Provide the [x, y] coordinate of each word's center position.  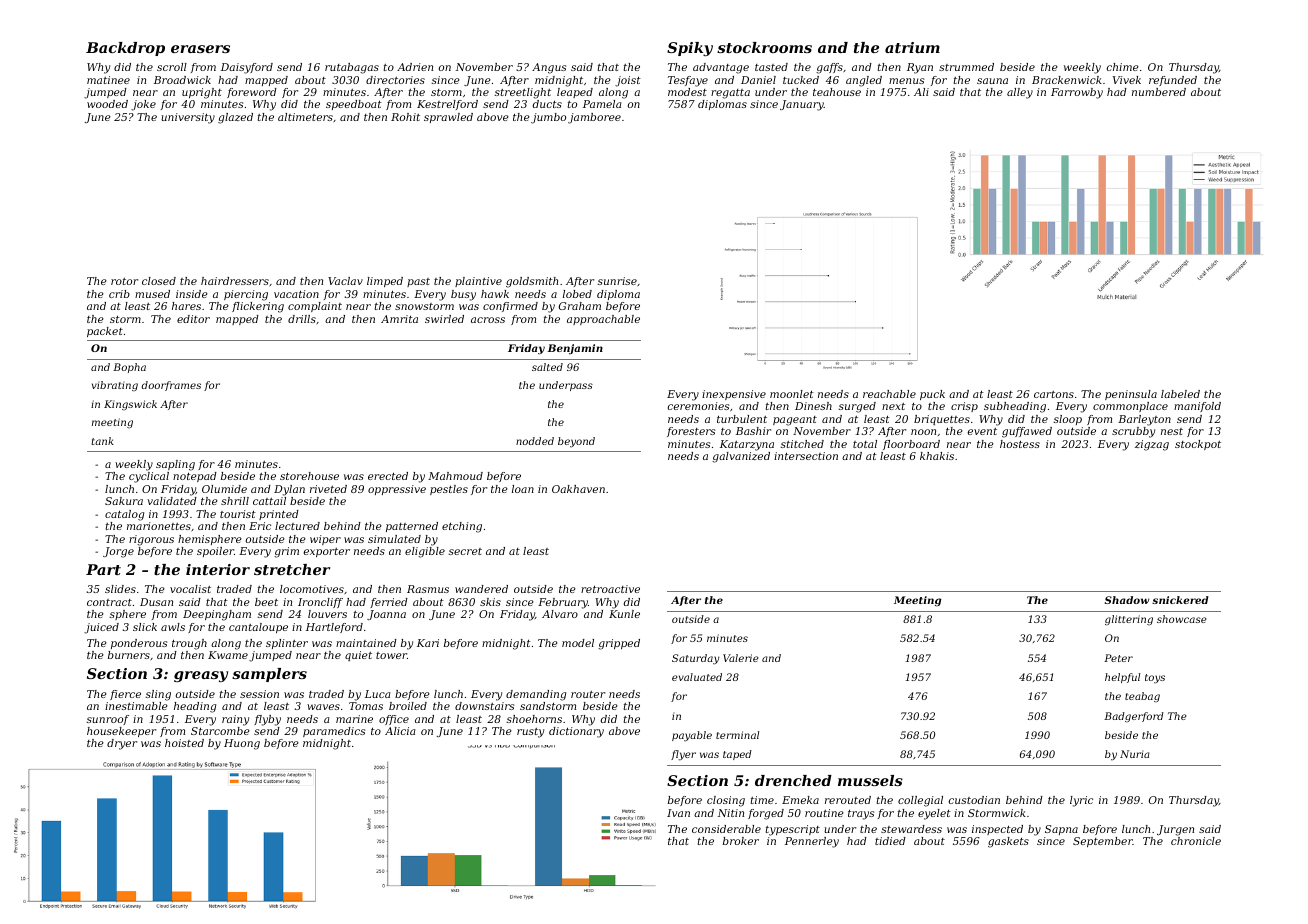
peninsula [1131, 395]
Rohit [405, 117]
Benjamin [575, 349]
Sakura [124, 501]
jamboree [594, 118]
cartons [1054, 394]
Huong [242, 744]
